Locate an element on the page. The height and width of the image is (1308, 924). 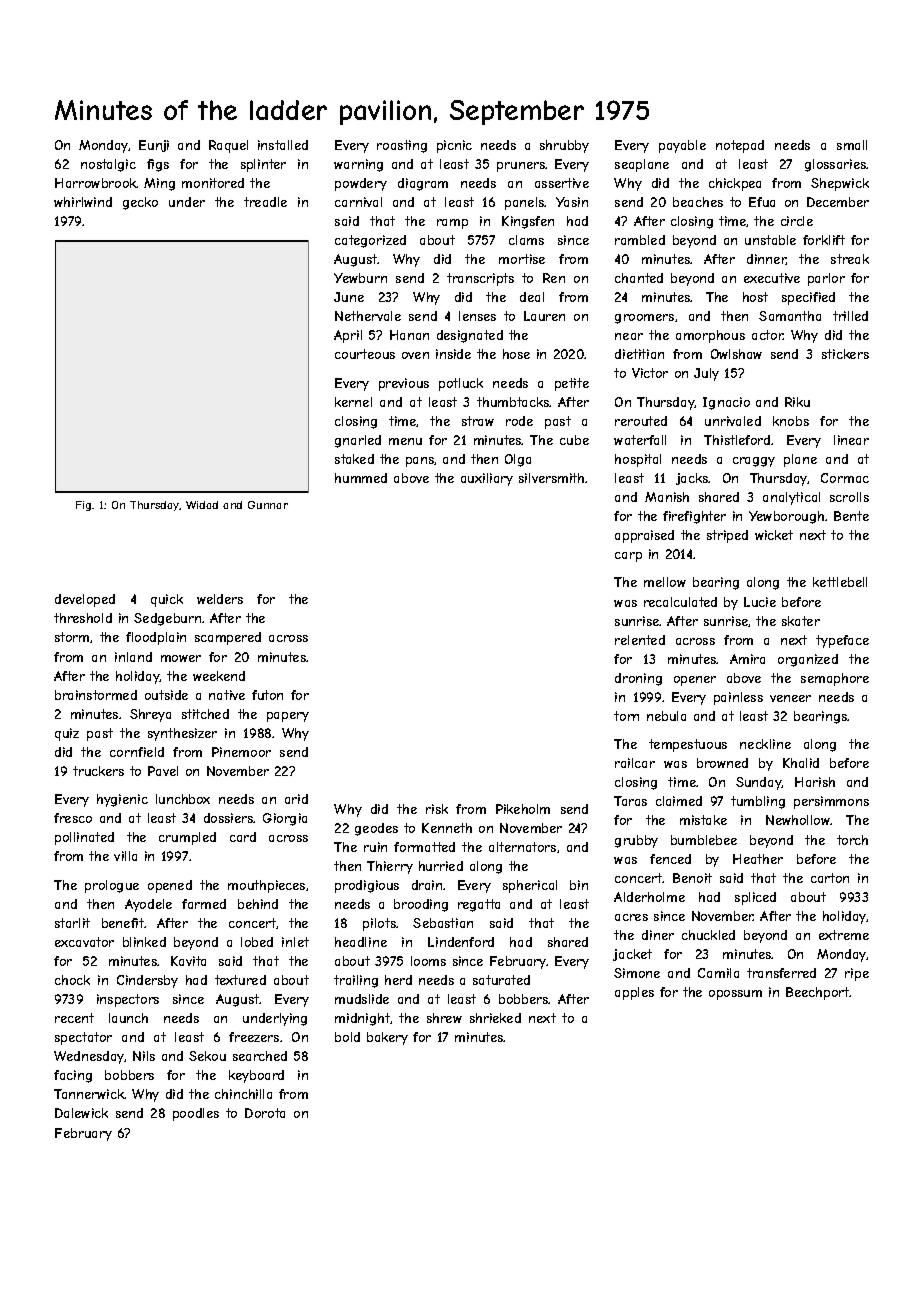
shrieked is located at coordinates (495, 1018).
